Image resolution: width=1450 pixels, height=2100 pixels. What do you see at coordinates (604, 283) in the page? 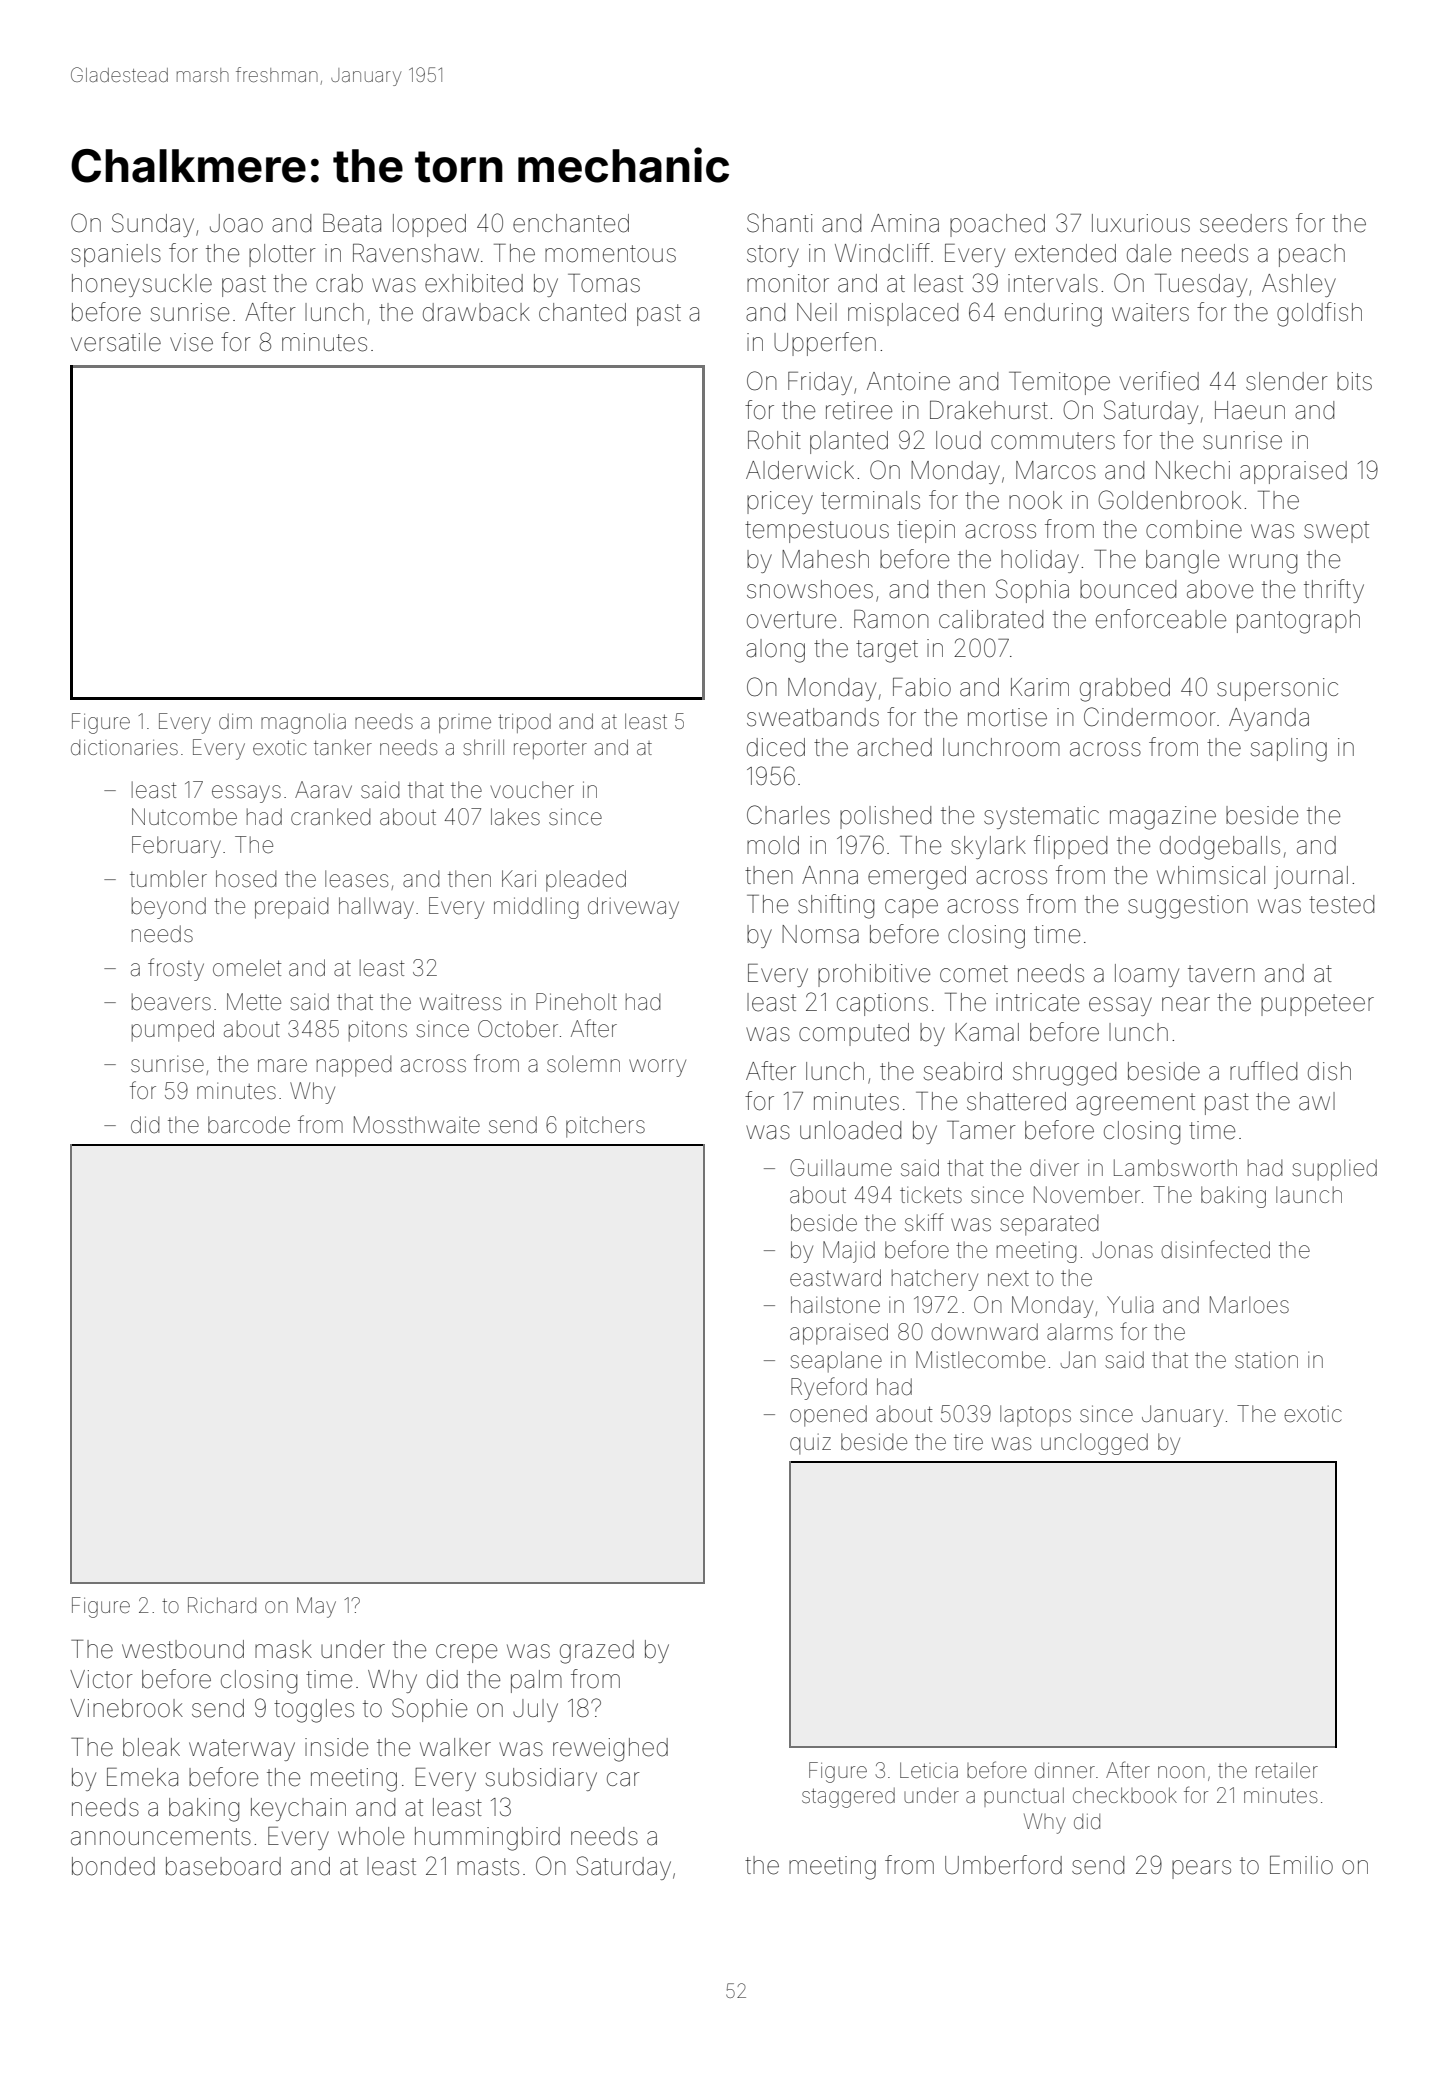
I see `Tomas` at bounding box center [604, 283].
